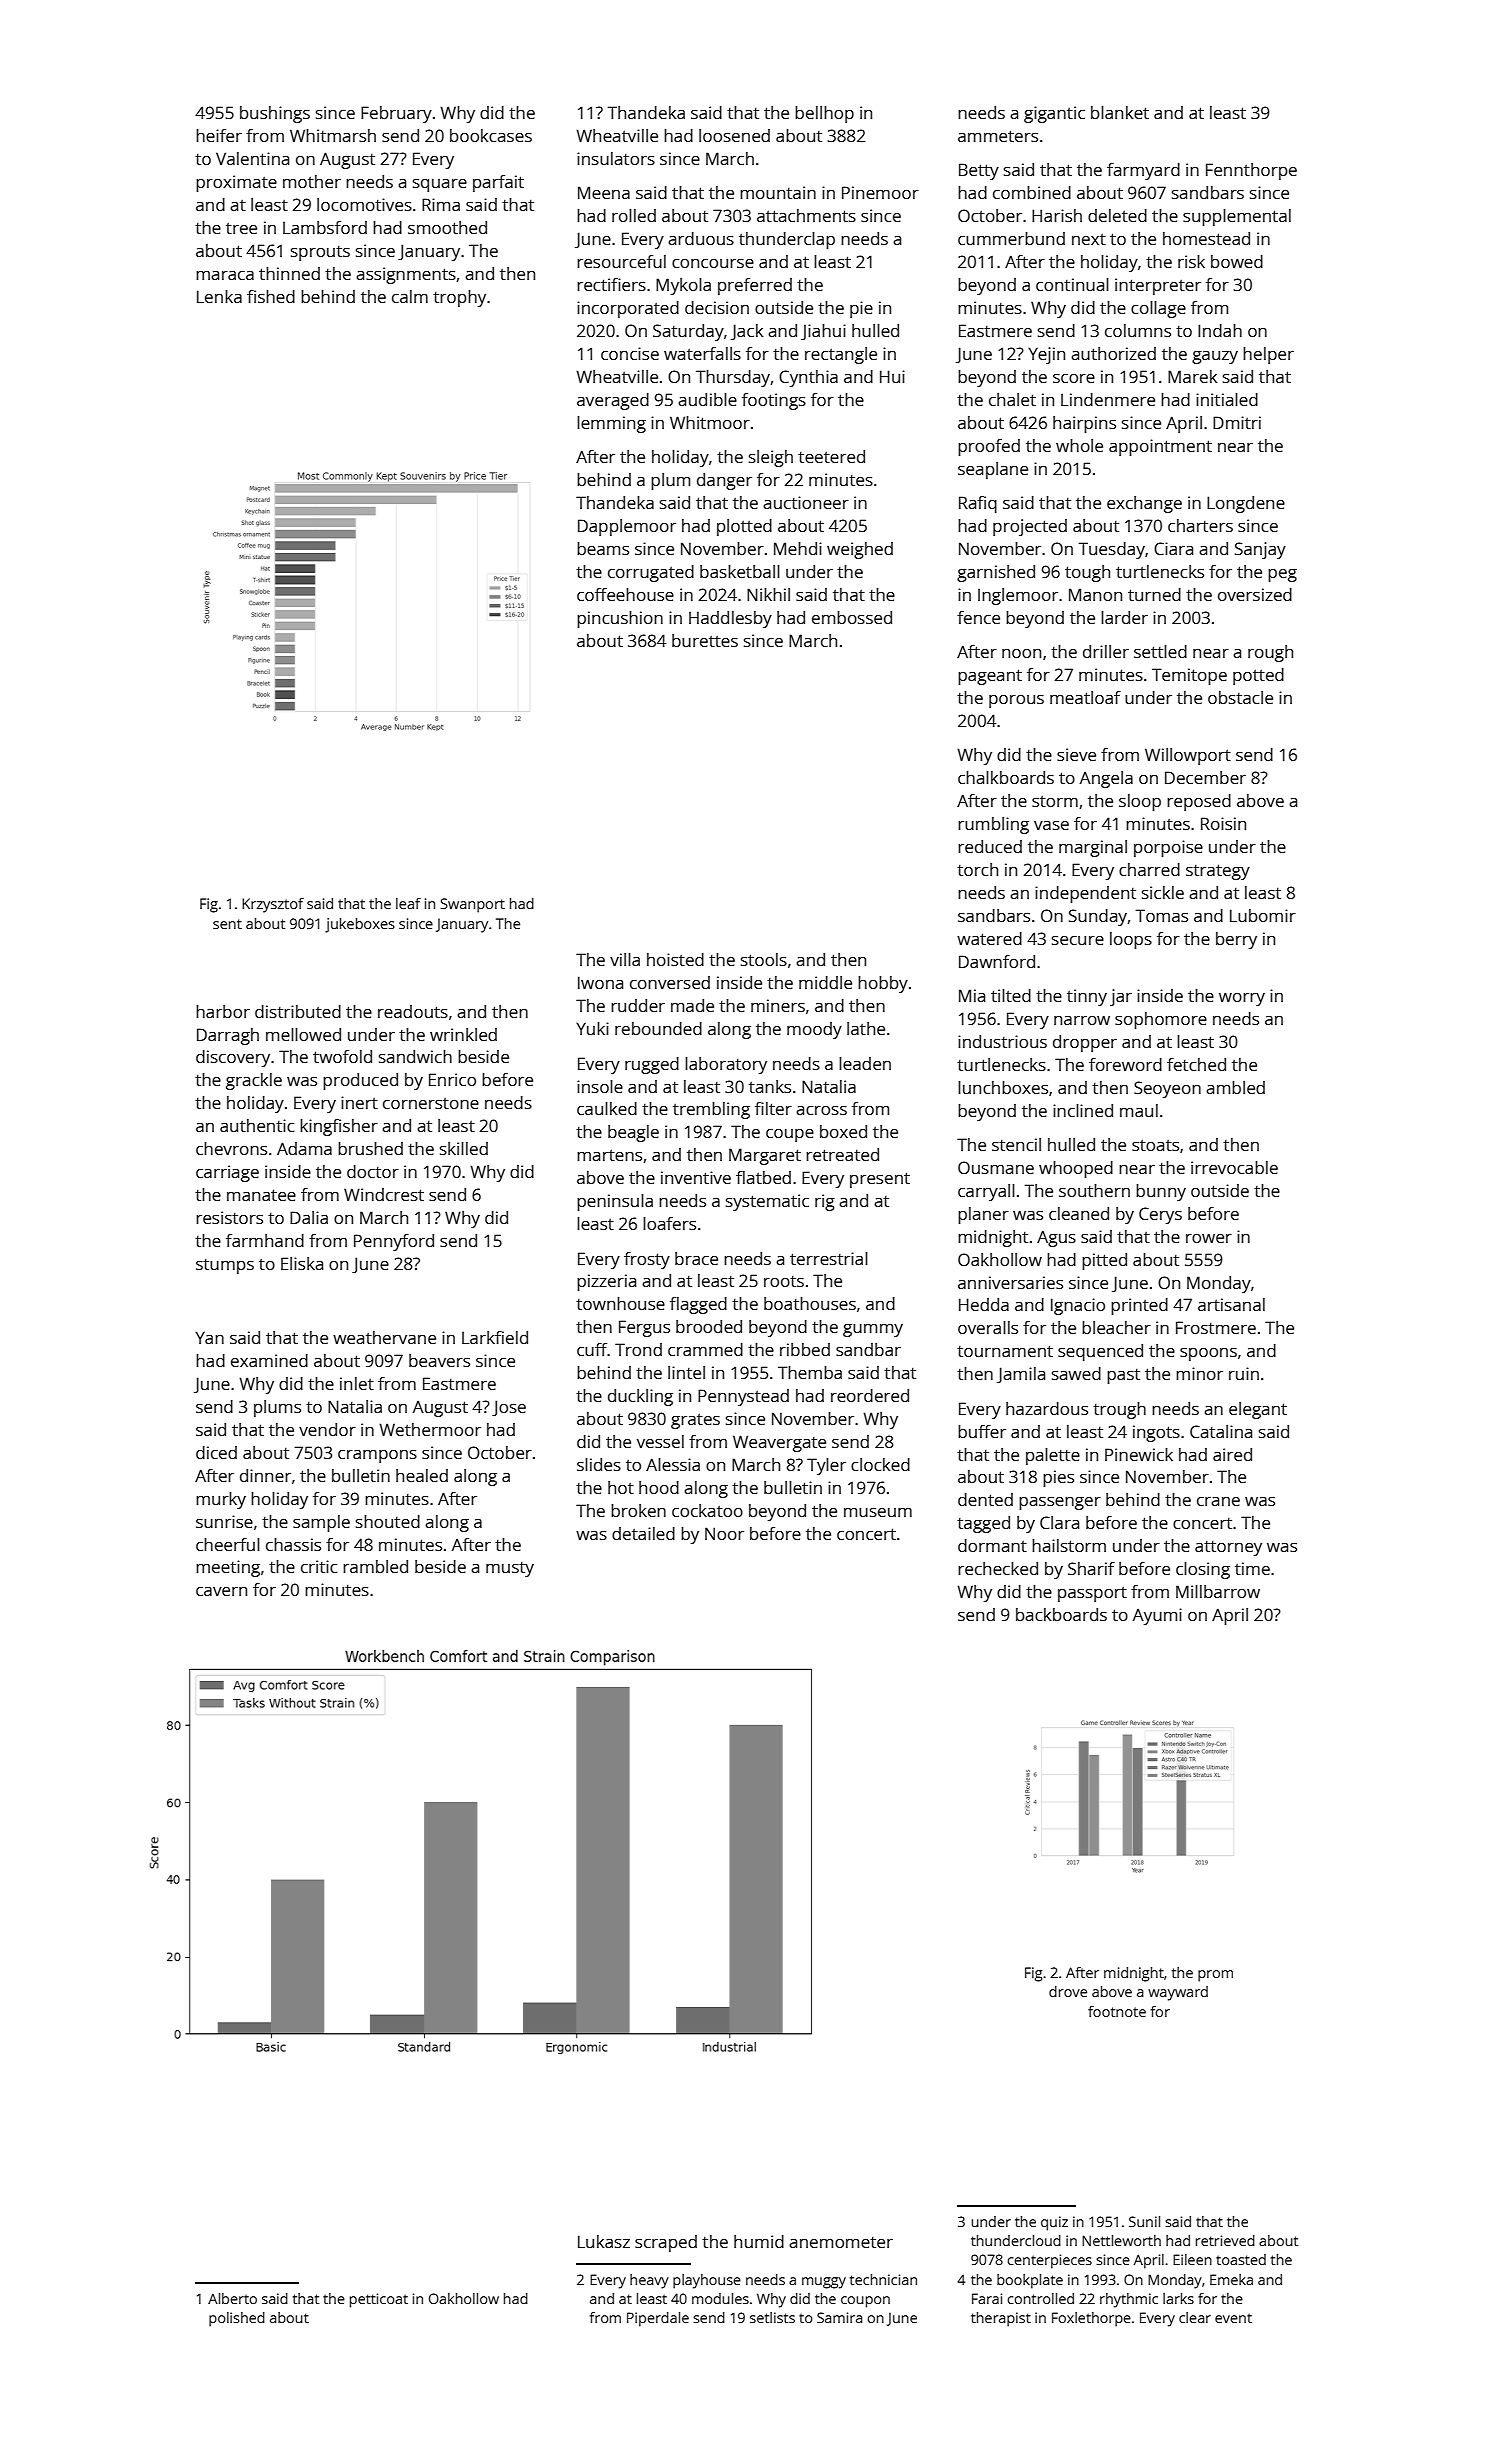 The width and height of the document is (1496, 2464). Describe the element at coordinates (759, 2241) in the document. I see `humid` at that location.
